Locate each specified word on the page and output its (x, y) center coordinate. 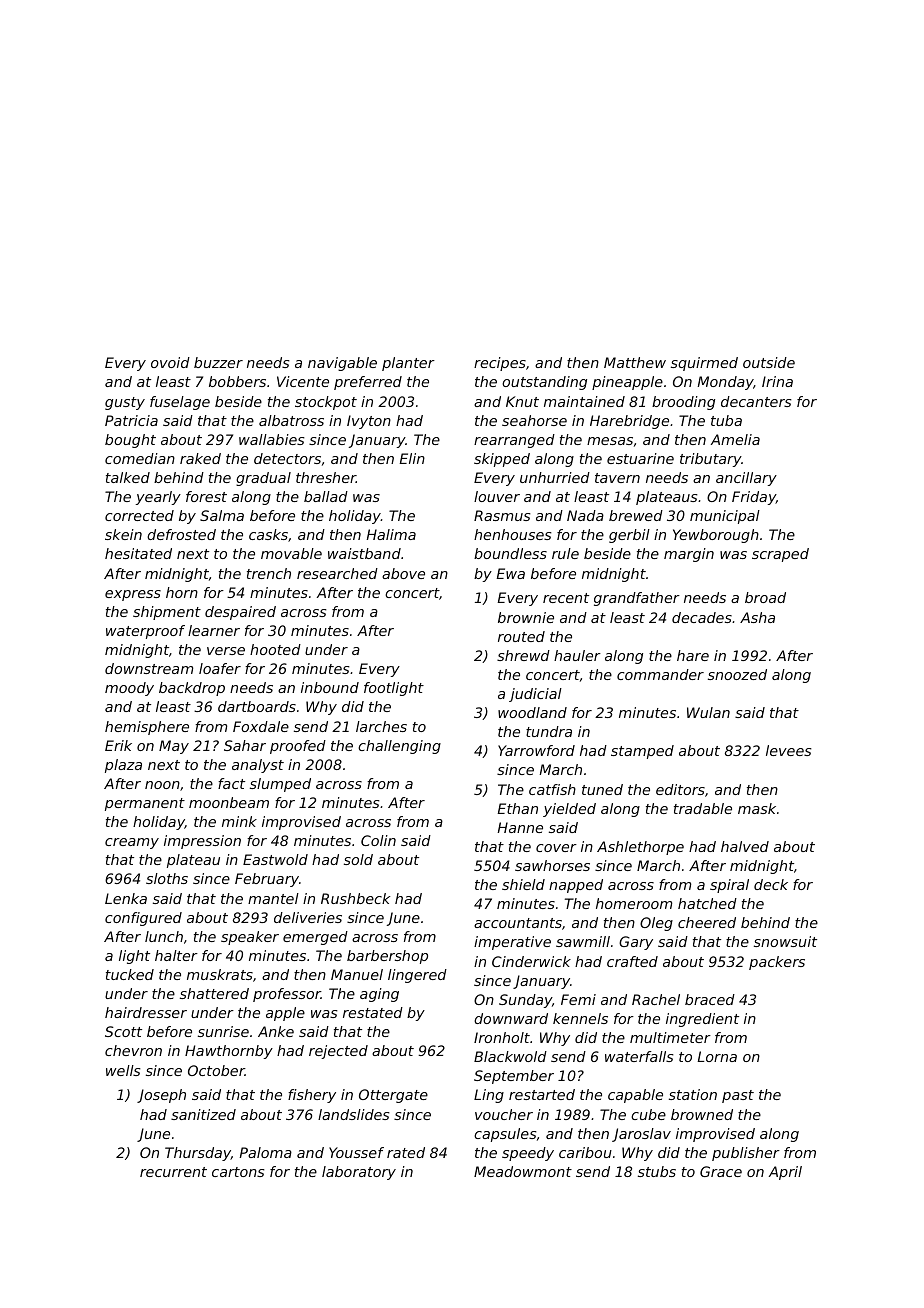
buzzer (218, 362)
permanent (145, 804)
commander (660, 674)
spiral (729, 886)
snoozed (737, 674)
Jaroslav (641, 1135)
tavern (617, 478)
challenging (399, 747)
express (133, 595)
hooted (275, 649)
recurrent (173, 1172)
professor (287, 995)
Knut (522, 401)
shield (523, 884)
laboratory (359, 1173)
